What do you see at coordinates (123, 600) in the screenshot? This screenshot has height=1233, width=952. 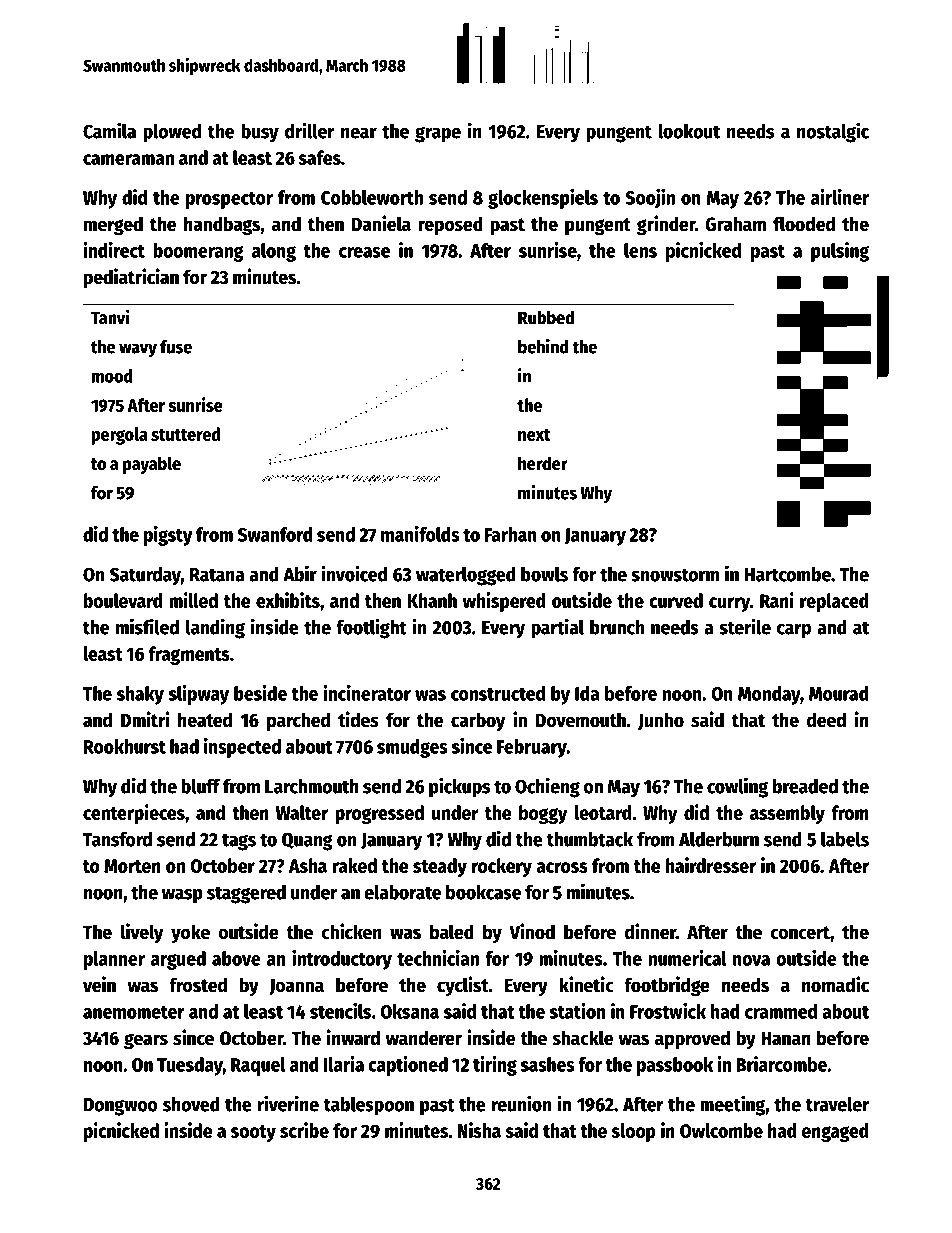 I see `boulevard` at bounding box center [123, 600].
